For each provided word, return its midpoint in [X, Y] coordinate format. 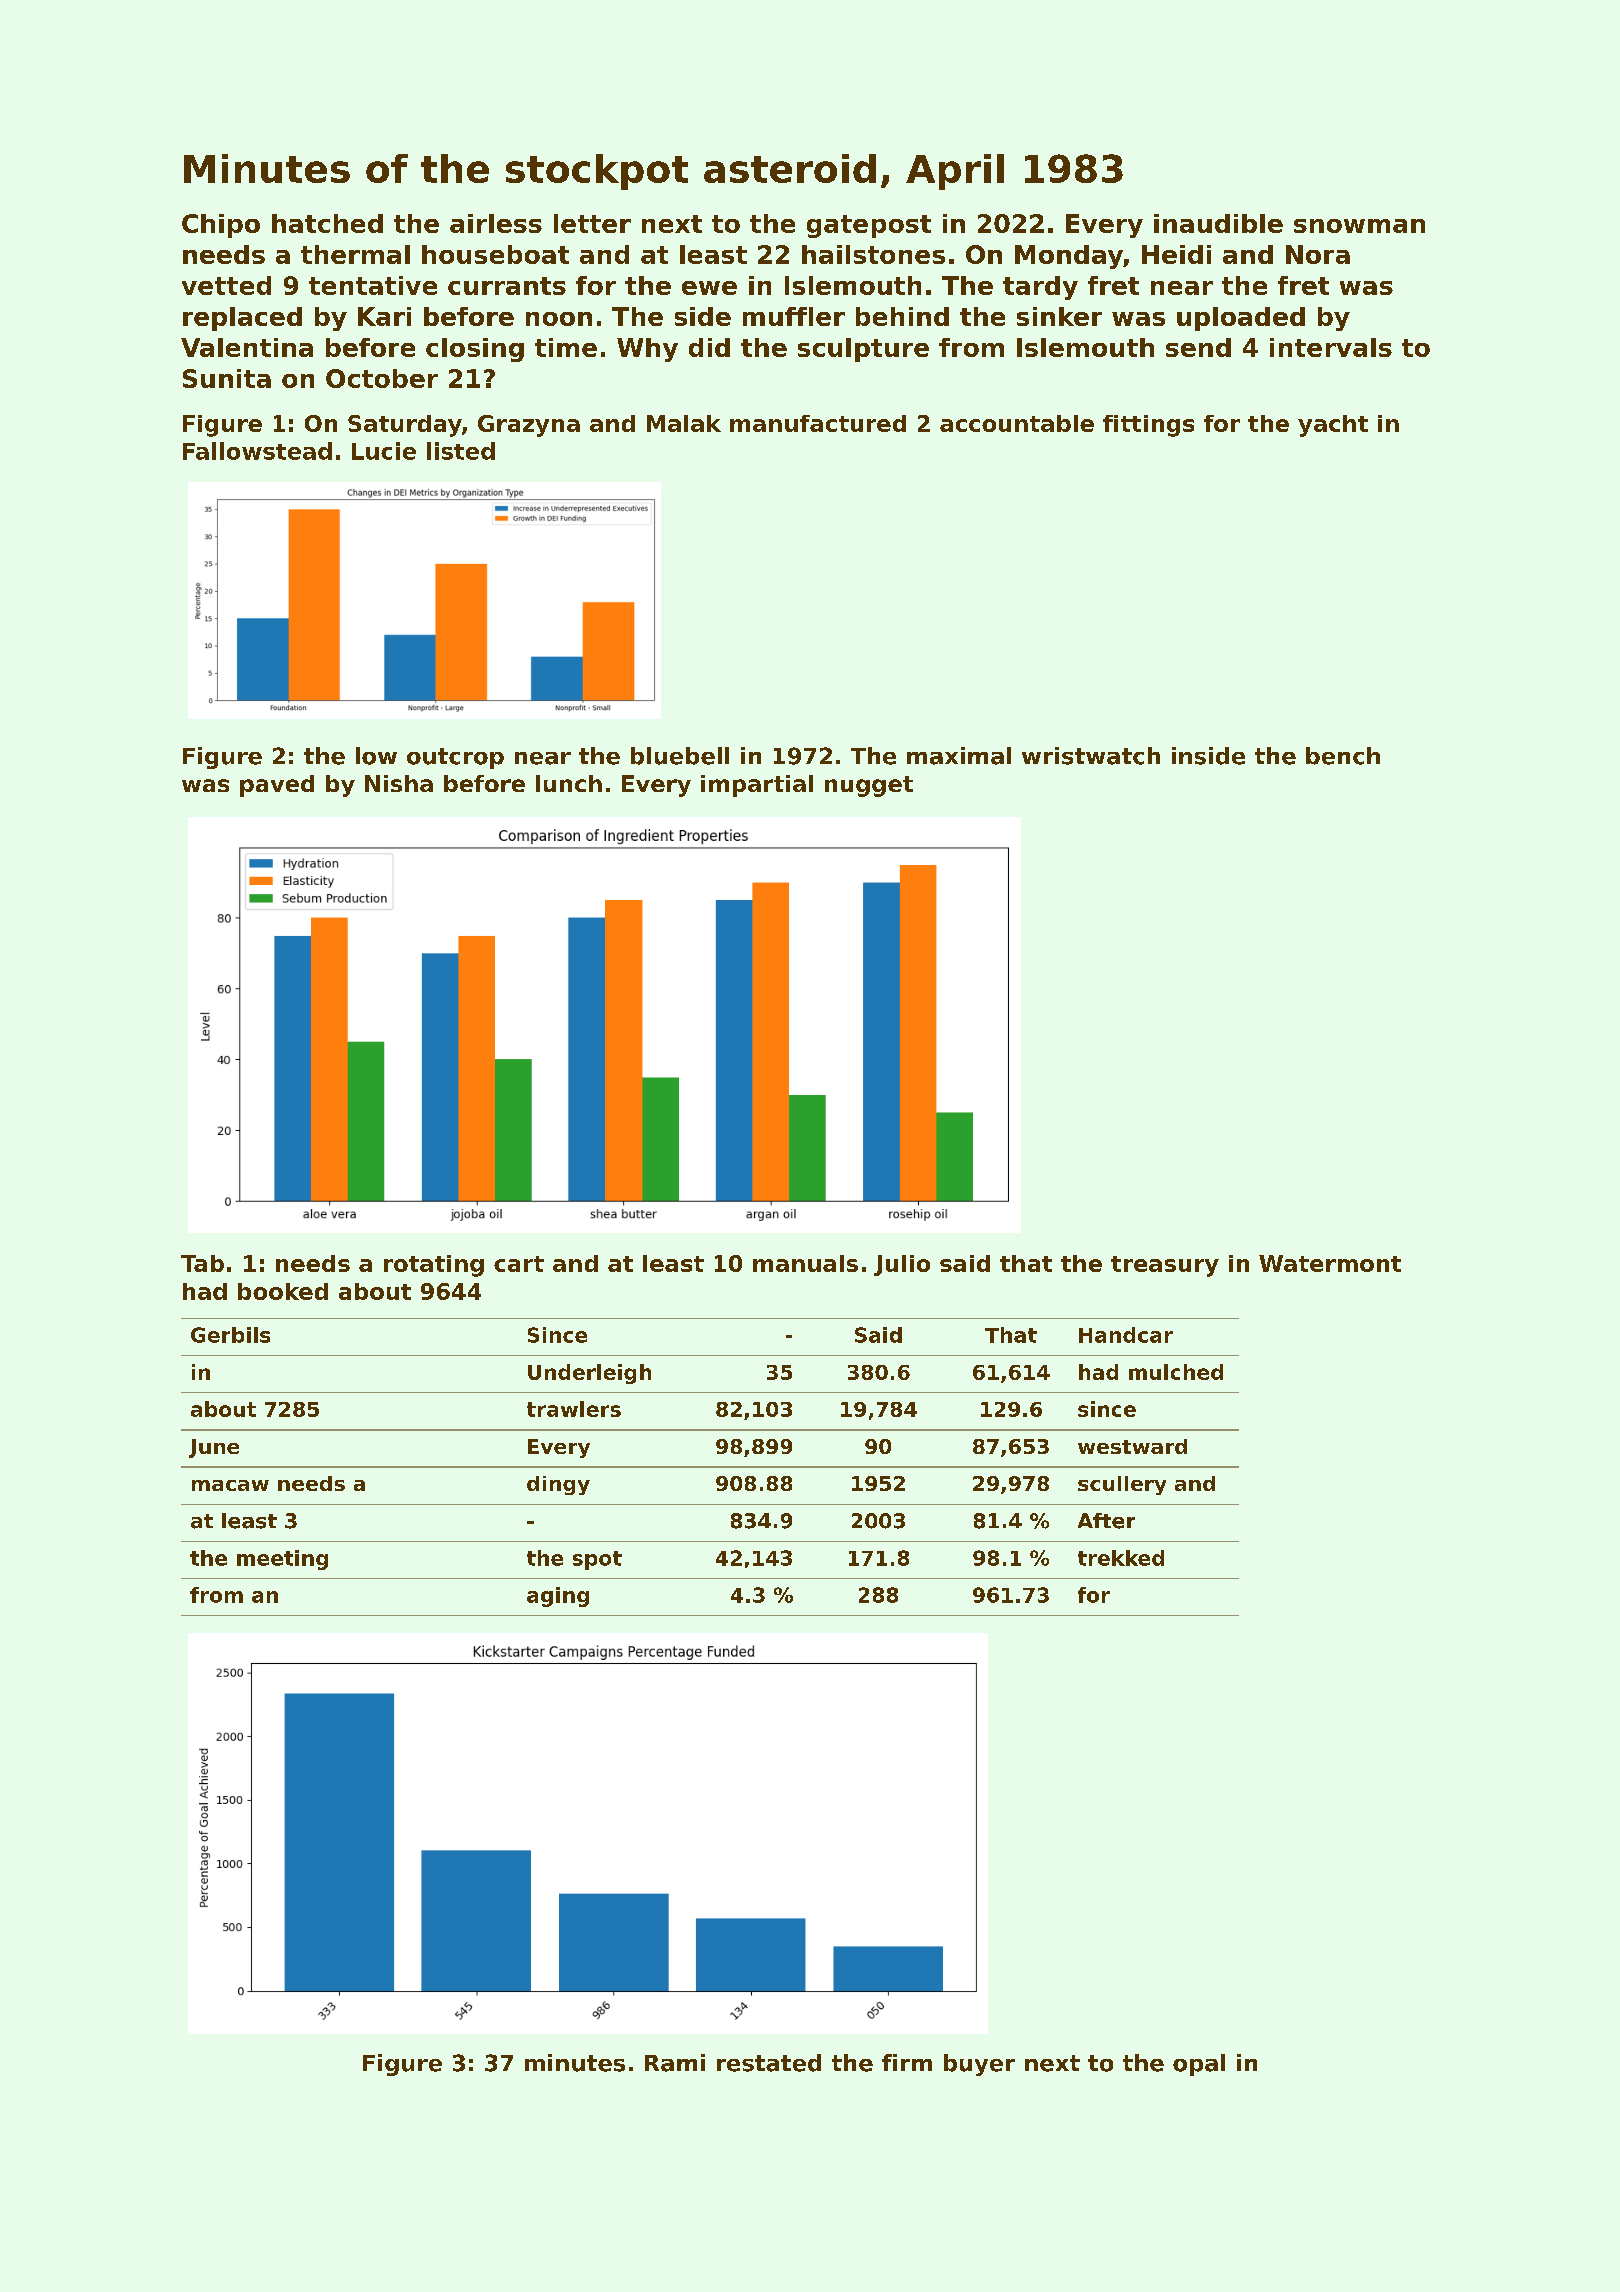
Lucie [384, 451]
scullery [1122, 1485]
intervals [1331, 347]
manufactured [818, 423]
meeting [282, 1560]
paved [277, 786]
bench [1343, 756]
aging [558, 1597]
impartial [757, 786]
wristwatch [1091, 756]
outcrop [455, 758]
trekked [1121, 1558]
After [1106, 1521]
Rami [675, 2063]
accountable [1017, 423]
